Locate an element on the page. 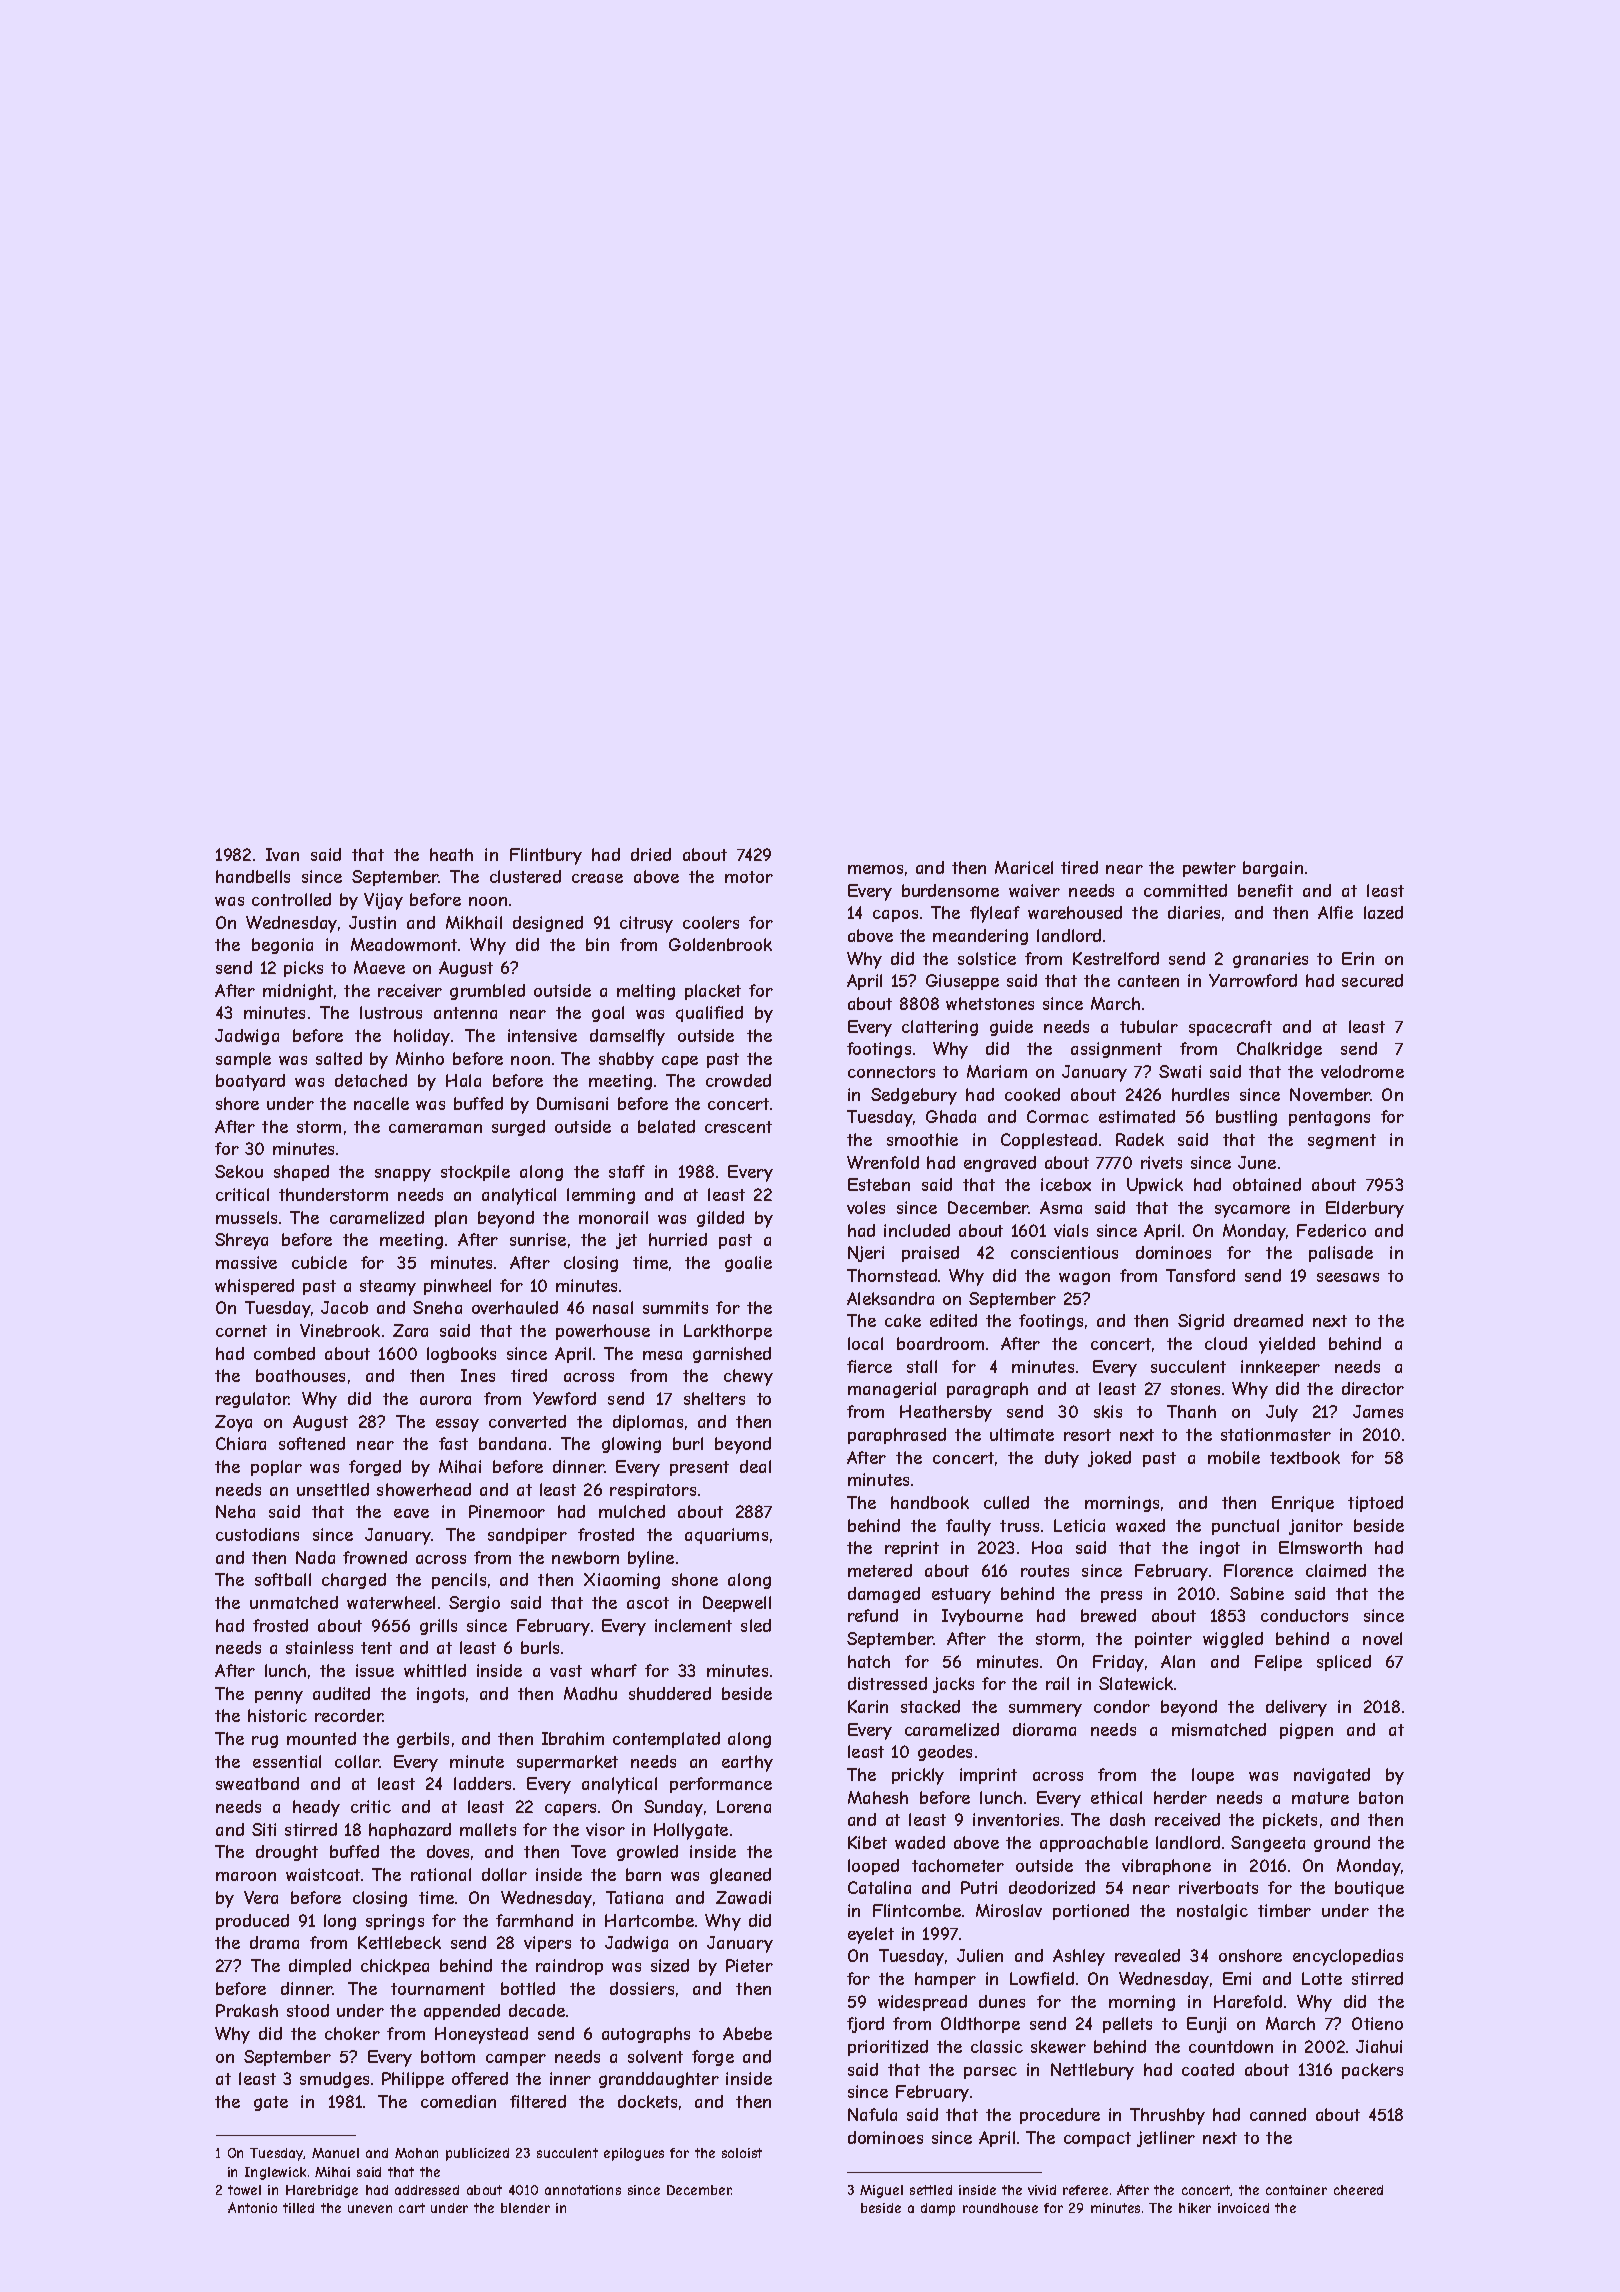 Image resolution: width=1620 pixels, height=2292 pixels. canned is located at coordinates (1278, 2114).
